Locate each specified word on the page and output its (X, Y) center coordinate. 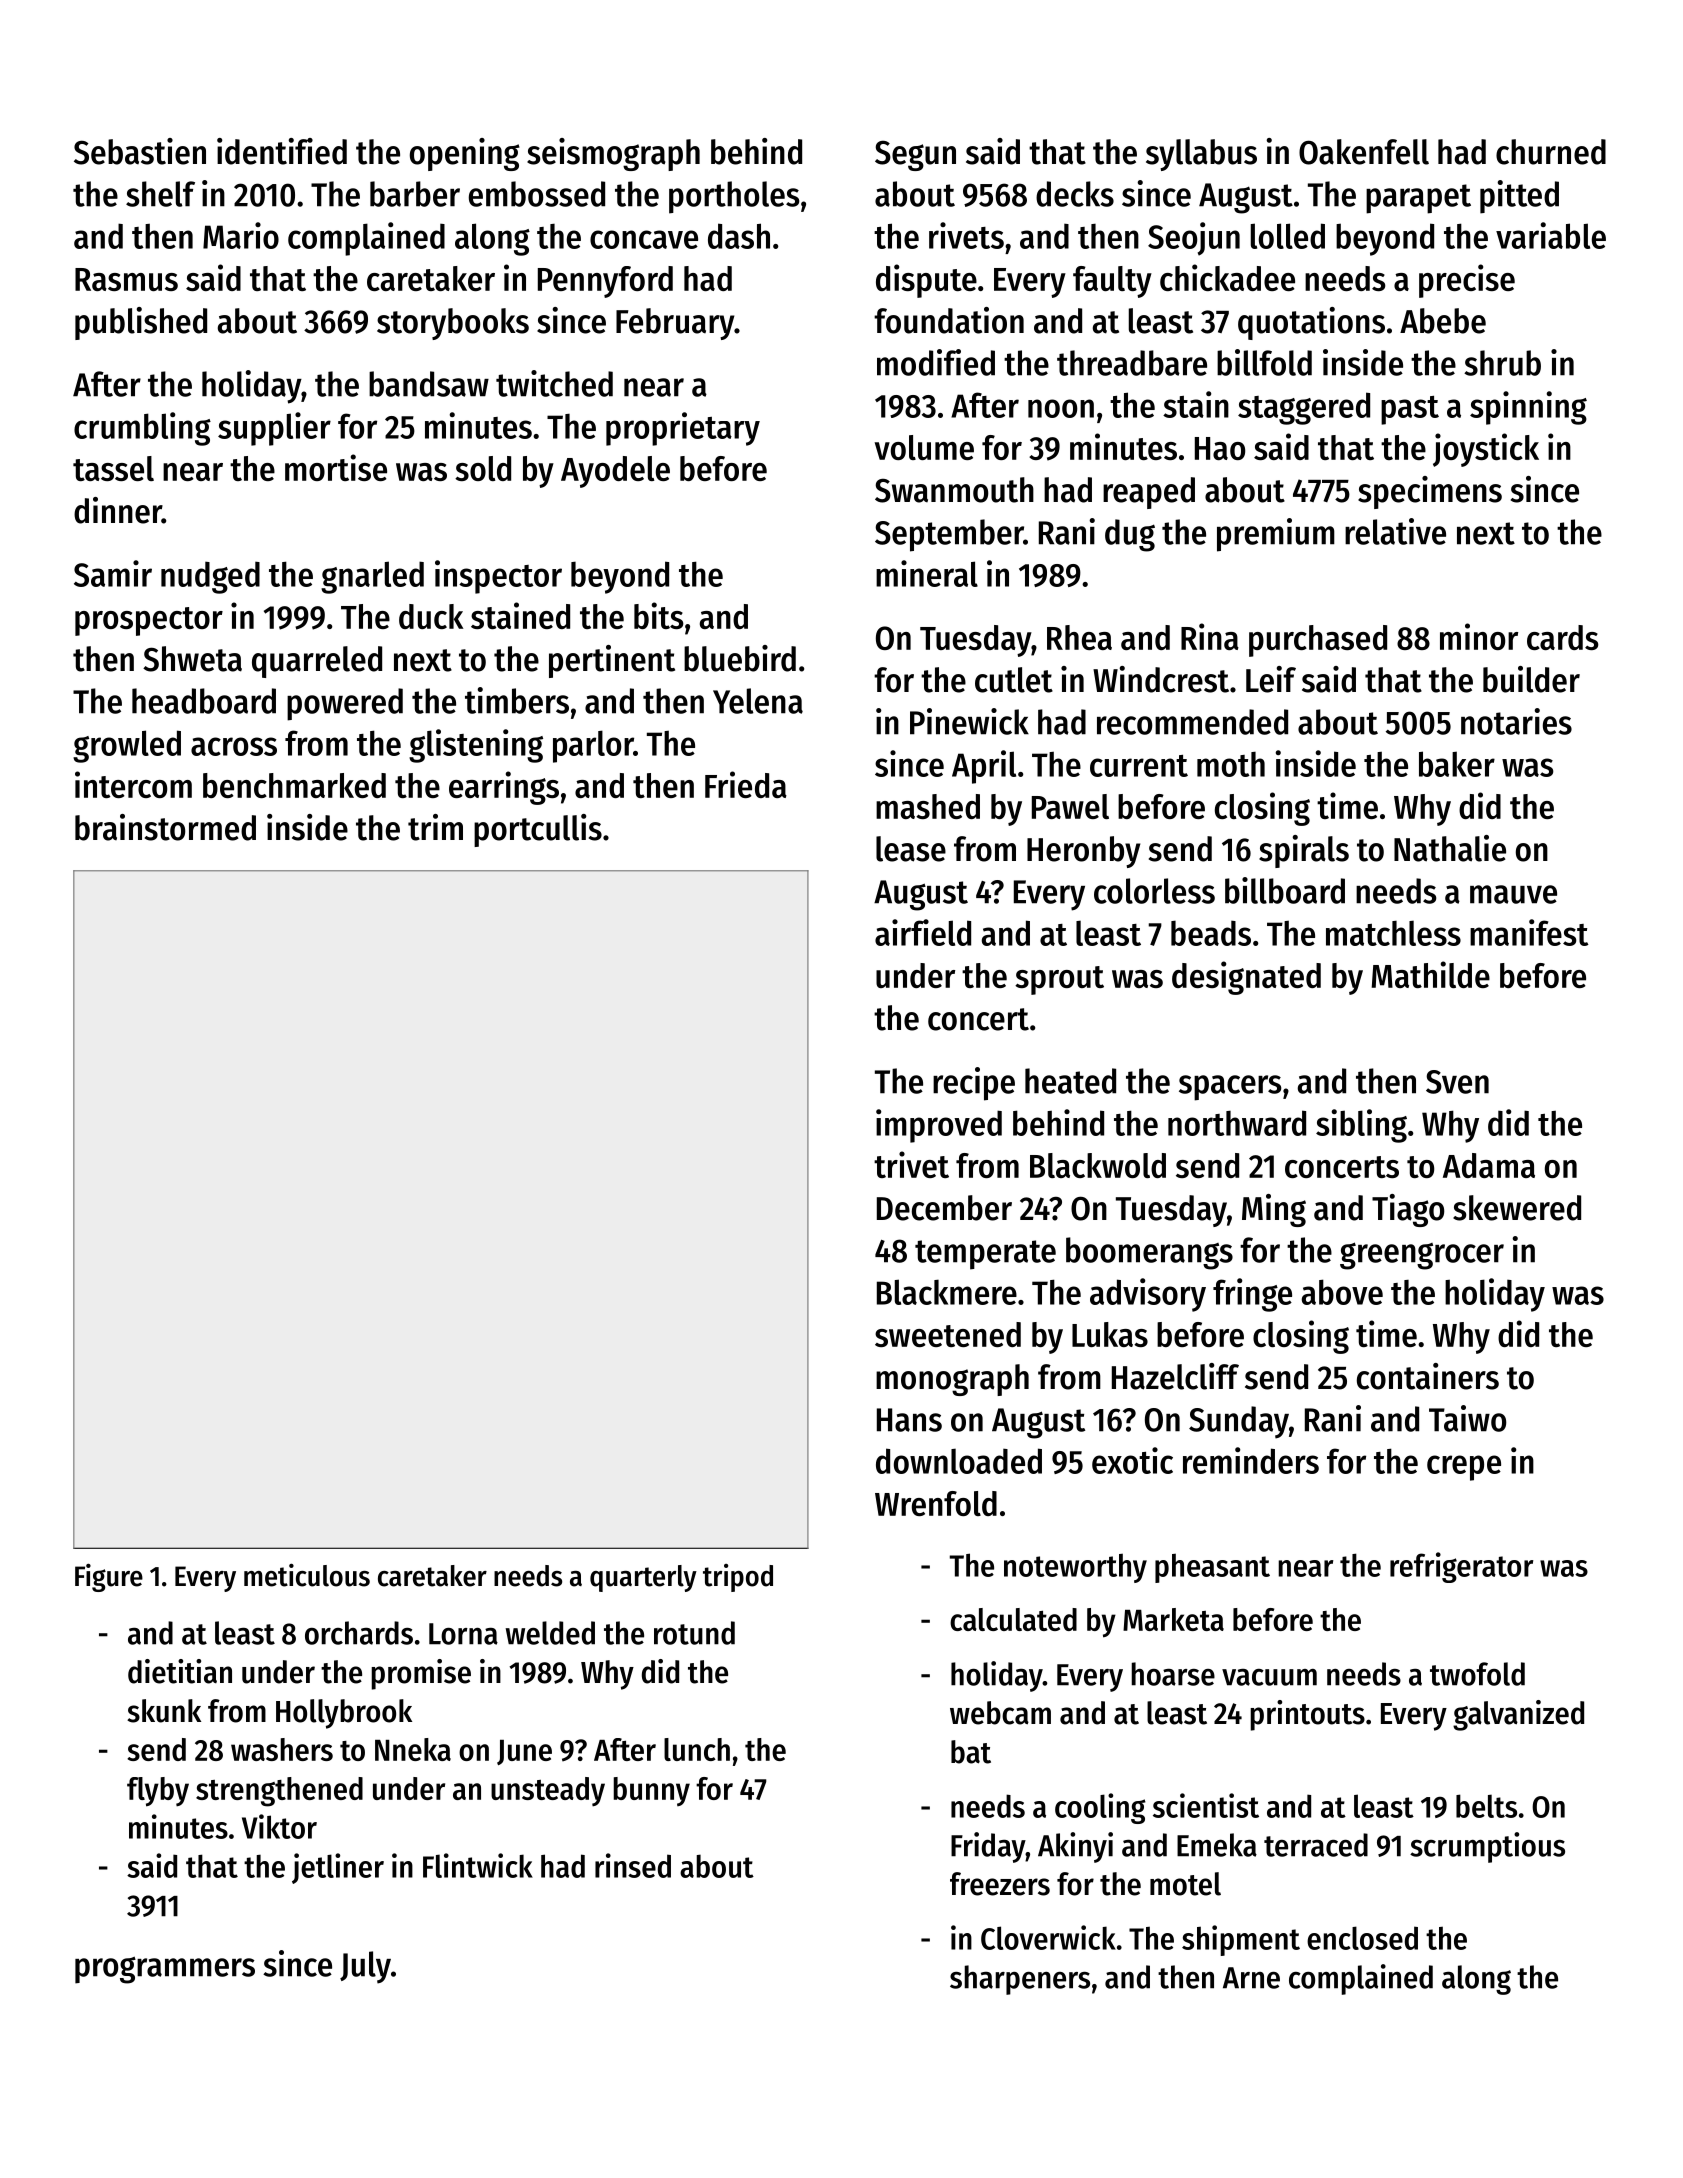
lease (911, 849)
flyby (158, 1792)
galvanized (1518, 1715)
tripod (738, 1578)
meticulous (307, 1575)
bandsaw (429, 384)
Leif (1271, 679)
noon (1061, 408)
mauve (1513, 894)
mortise (336, 467)
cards (1563, 637)
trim (435, 827)
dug (1130, 535)
